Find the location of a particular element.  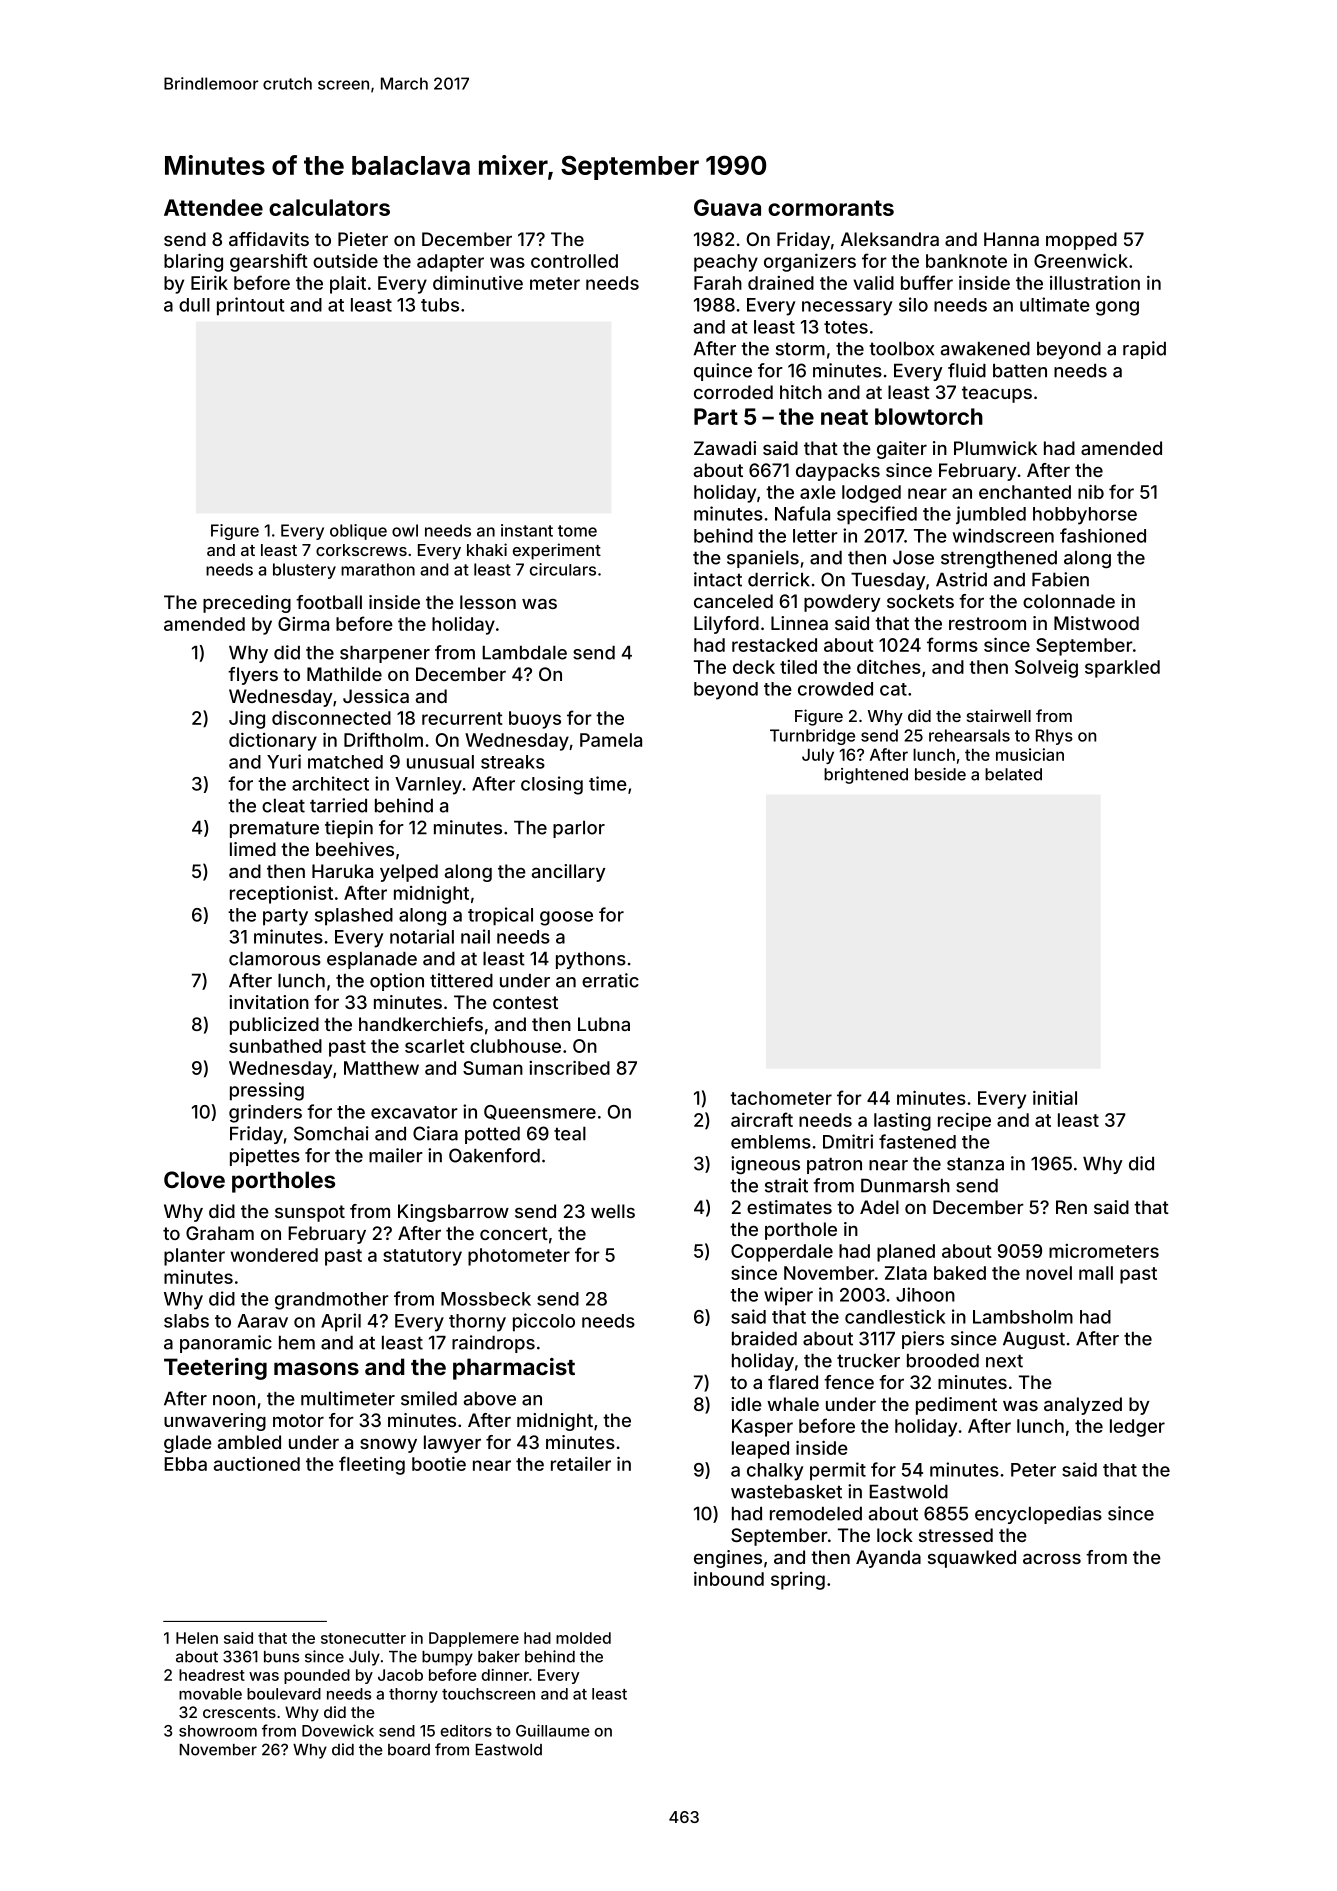

limed is located at coordinates (253, 849).
